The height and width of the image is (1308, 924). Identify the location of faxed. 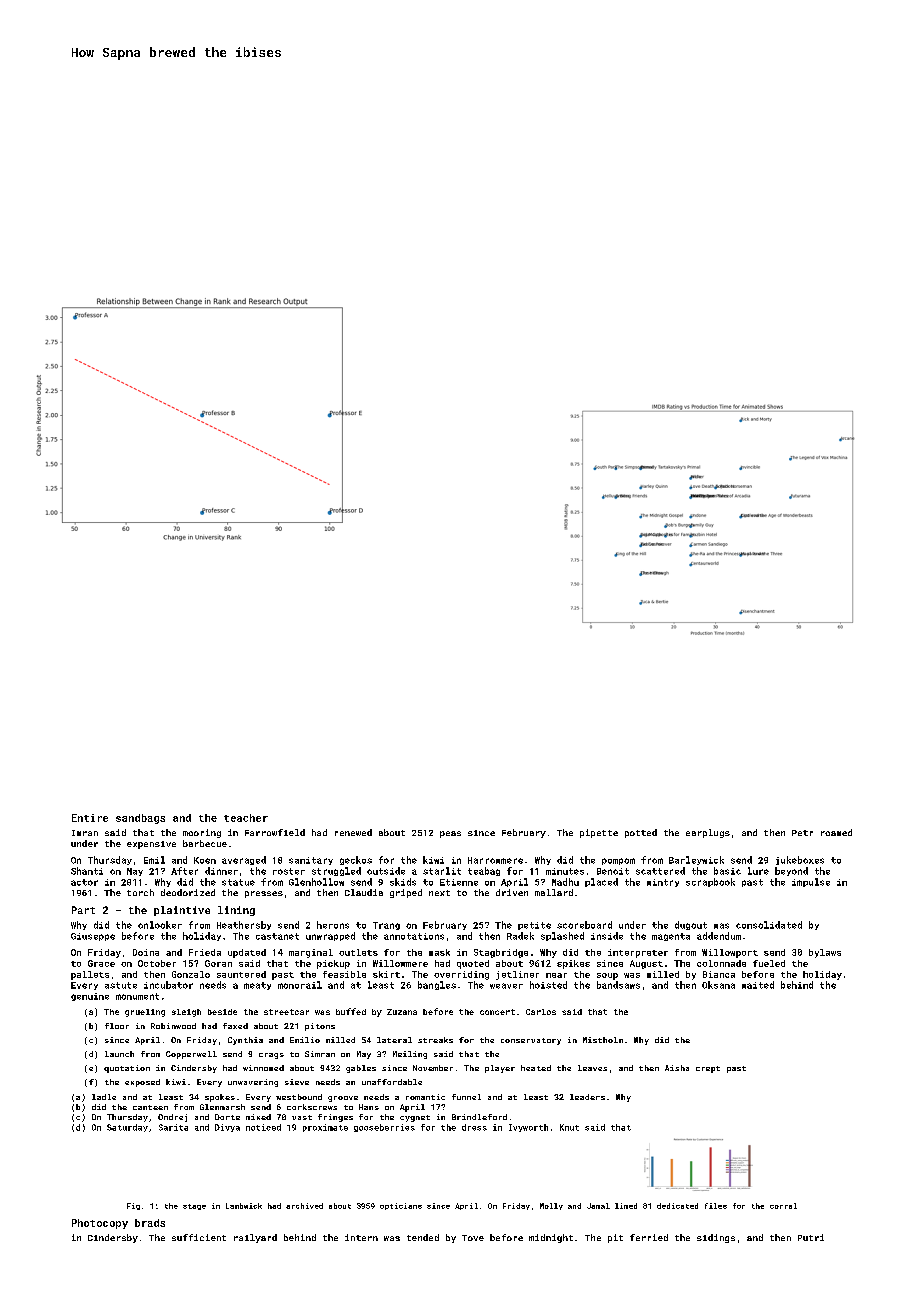
(235, 1026).
